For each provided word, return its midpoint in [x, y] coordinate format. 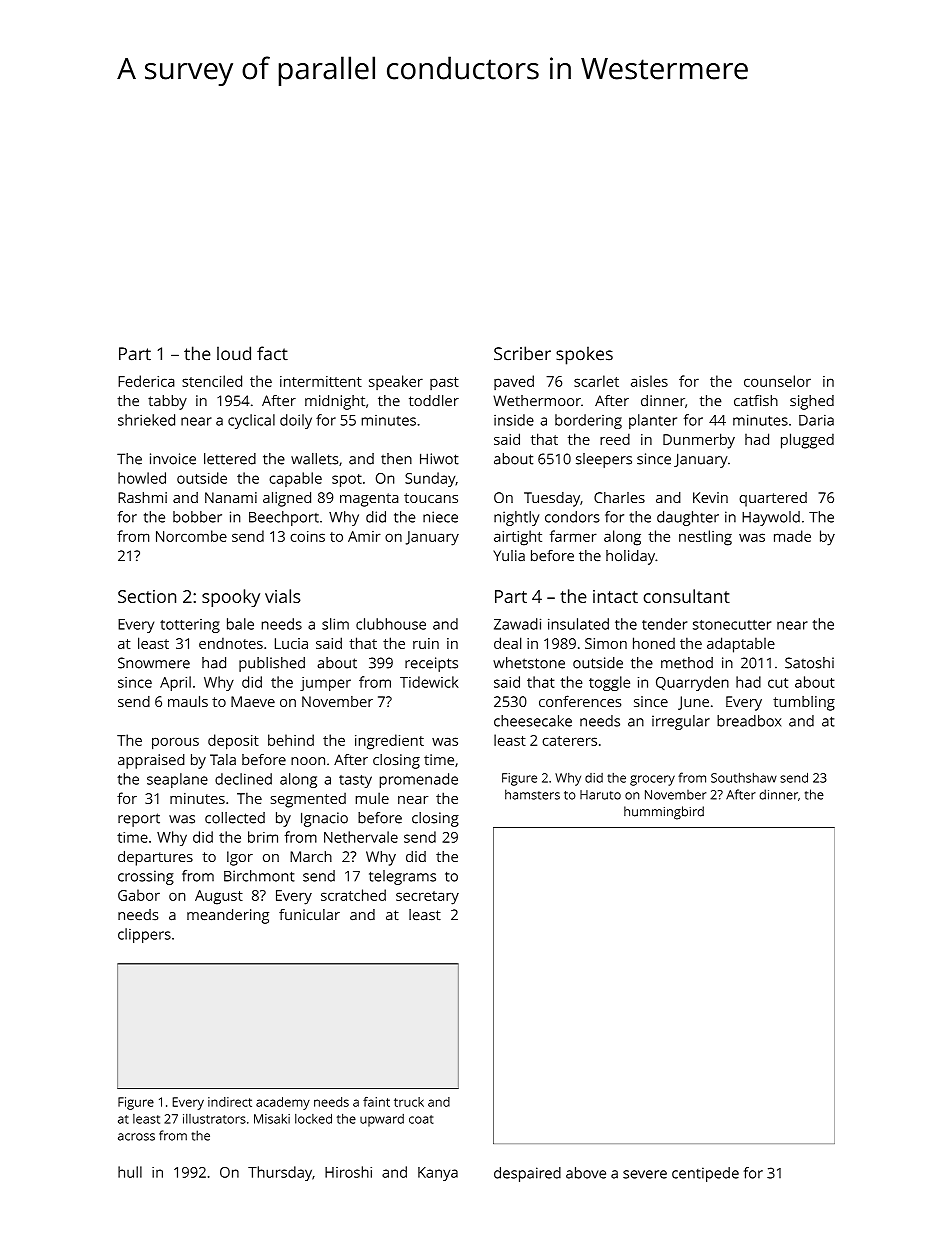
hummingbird [664, 813]
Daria [816, 420]
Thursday [280, 1173]
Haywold [771, 518]
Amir [364, 536]
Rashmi [142, 497]
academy [283, 1103]
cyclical [251, 421]
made [792, 536]
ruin [426, 643]
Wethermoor [537, 401]
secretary [427, 898]
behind [291, 740]
